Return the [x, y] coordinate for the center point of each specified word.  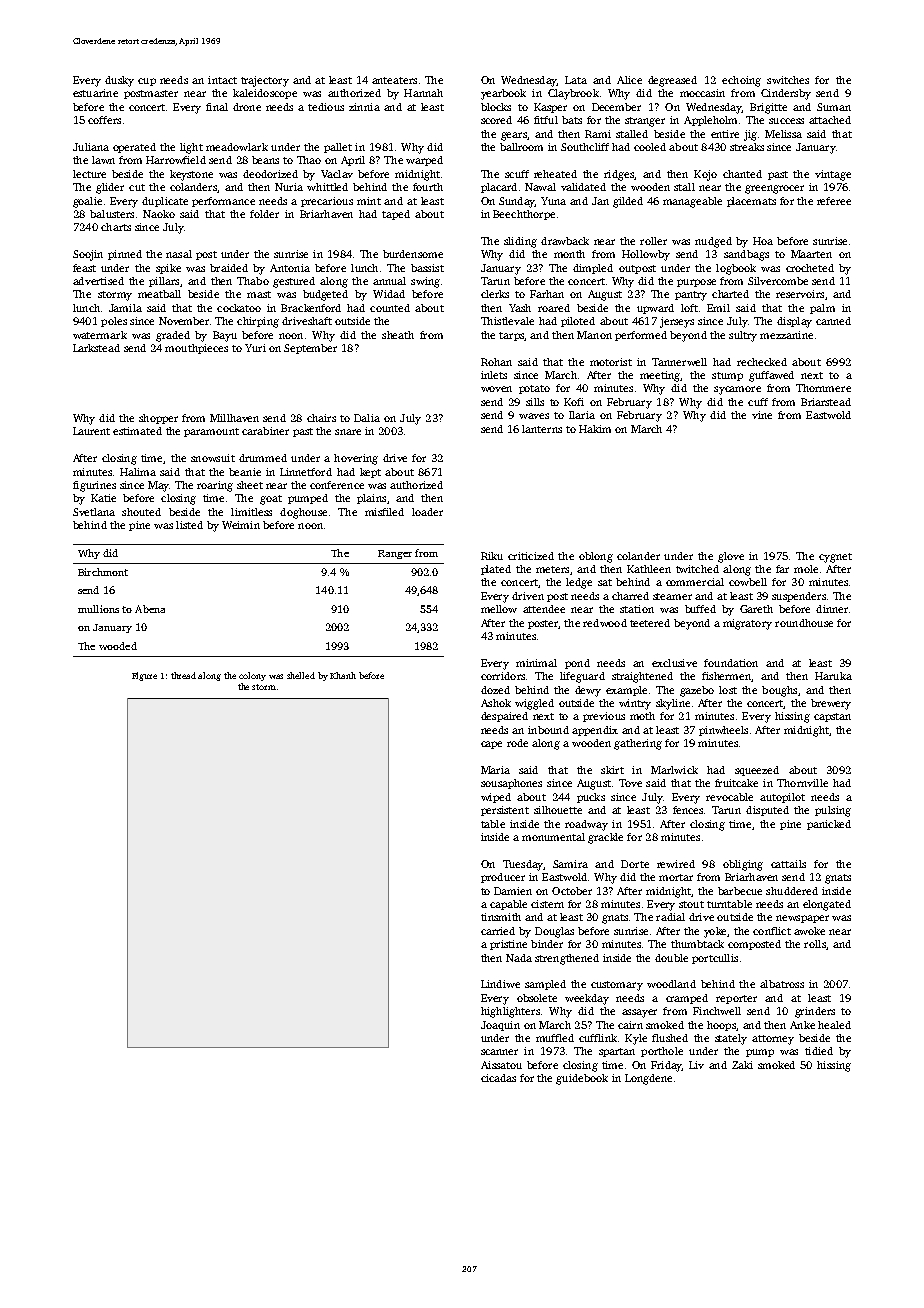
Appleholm [710, 121]
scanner [499, 1052]
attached [830, 120]
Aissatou [501, 1065]
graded [173, 336]
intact [222, 80]
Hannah [423, 93]
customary [617, 986]
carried [498, 931]
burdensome [413, 254]
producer [503, 878]
